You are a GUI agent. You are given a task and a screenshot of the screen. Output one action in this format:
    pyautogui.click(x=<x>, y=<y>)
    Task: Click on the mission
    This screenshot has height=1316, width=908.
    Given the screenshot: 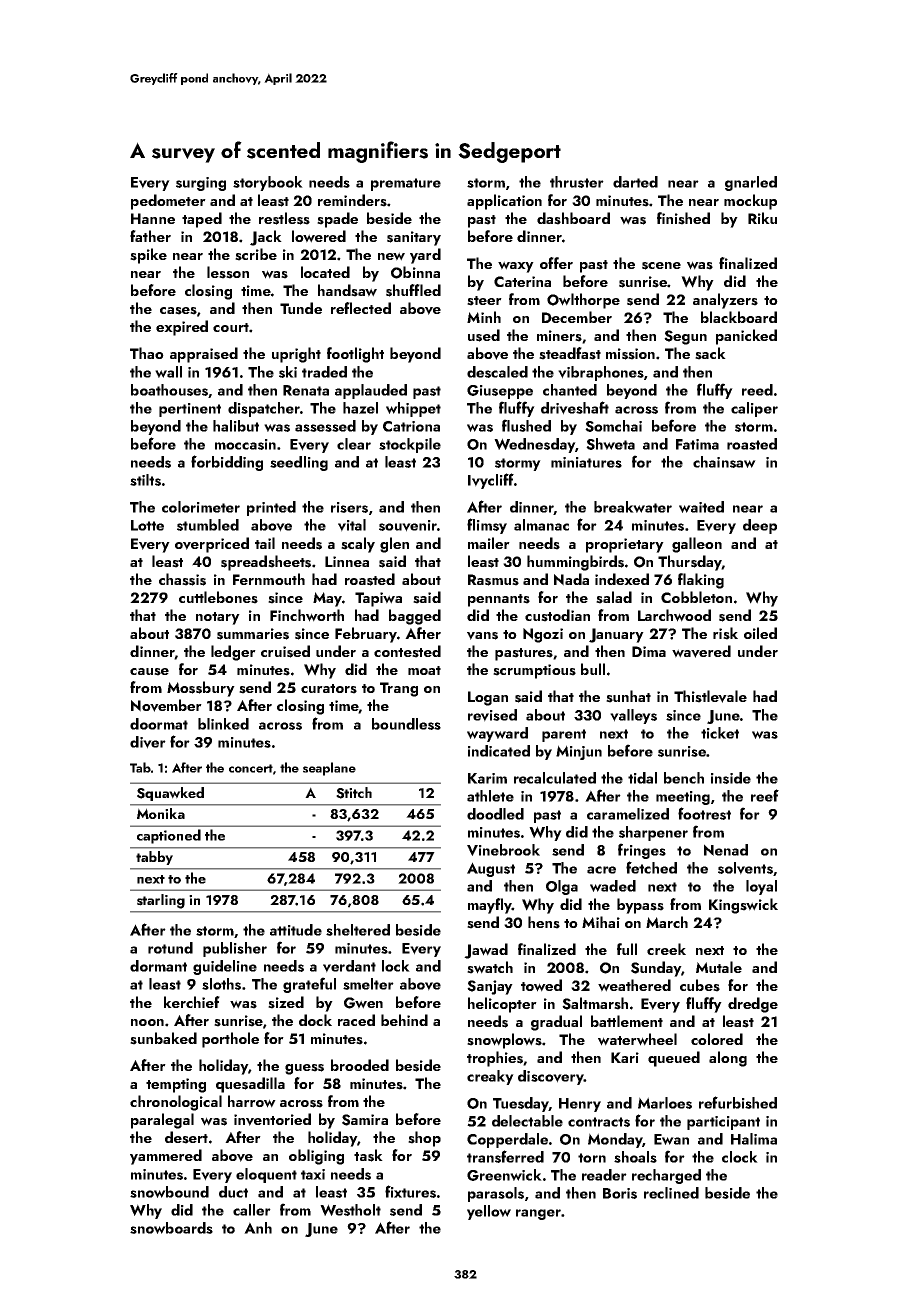 What is the action you would take?
    pyautogui.click(x=630, y=354)
